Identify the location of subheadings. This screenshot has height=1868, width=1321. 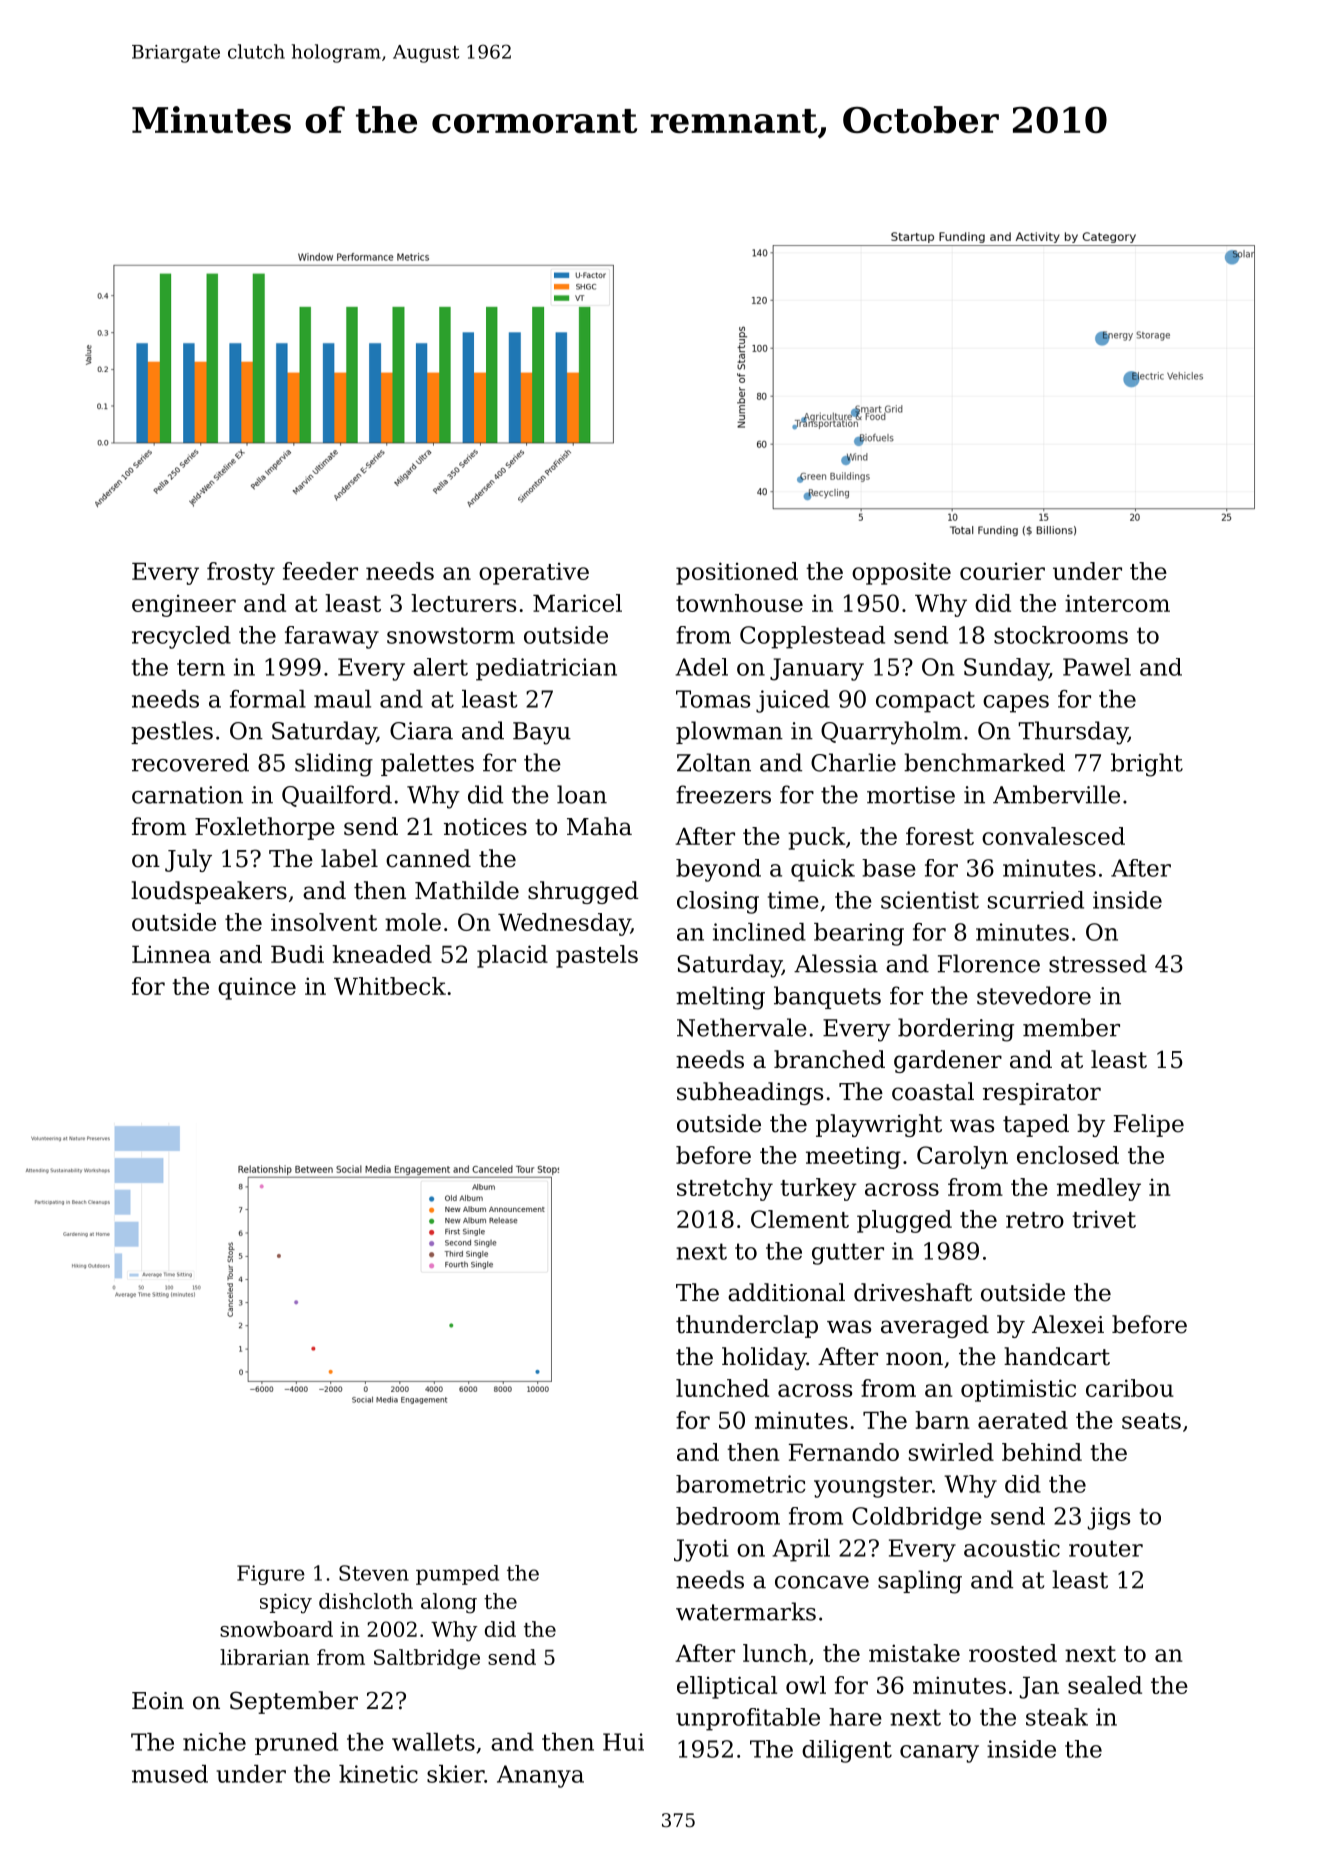
(750, 1093).
